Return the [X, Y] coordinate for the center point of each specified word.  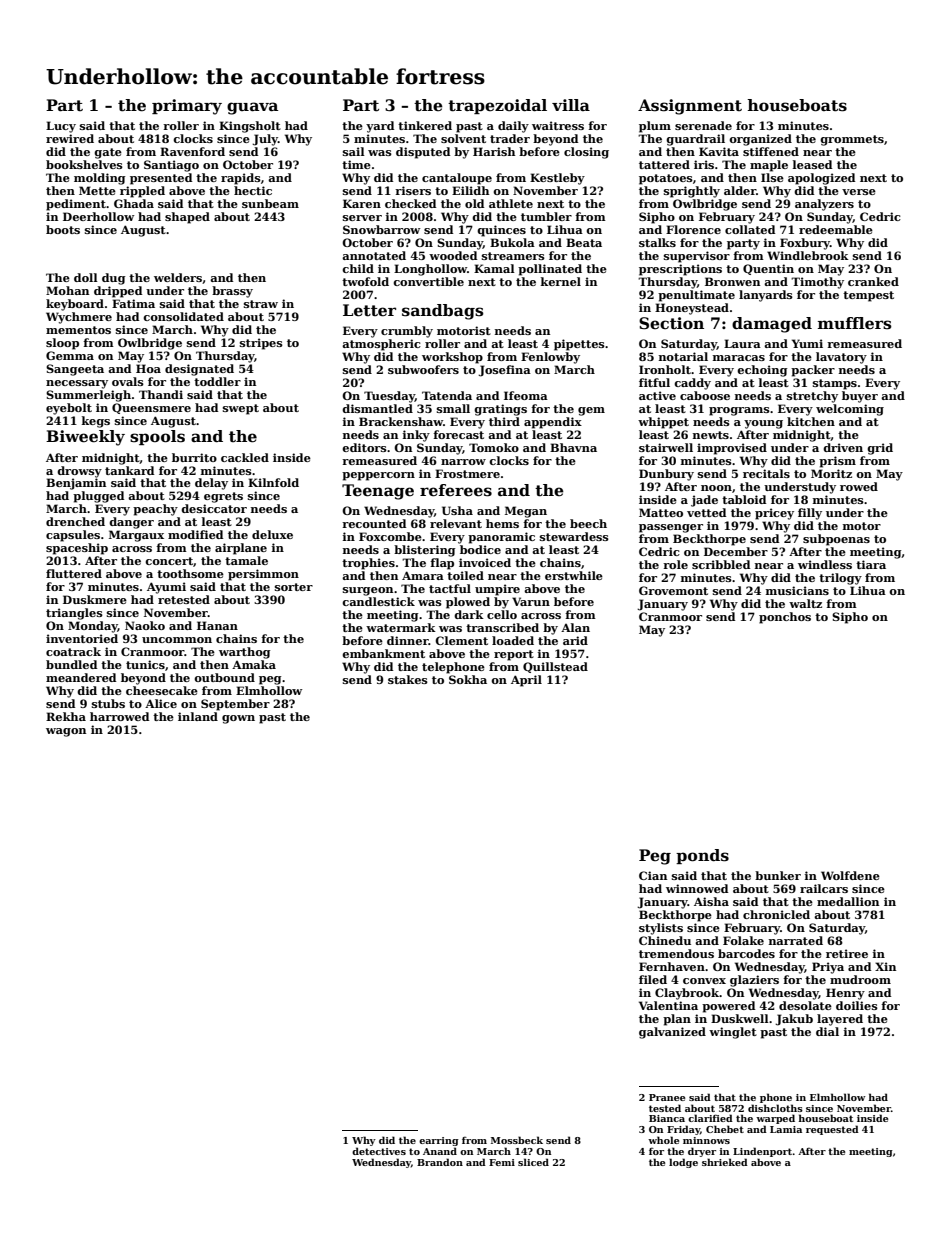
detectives [379, 1151]
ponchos [785, 618]
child [358, 268]
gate [108, 153]
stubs [108, 703]
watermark [401, 627]
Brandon [440, 1162]
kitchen [811, 421]
